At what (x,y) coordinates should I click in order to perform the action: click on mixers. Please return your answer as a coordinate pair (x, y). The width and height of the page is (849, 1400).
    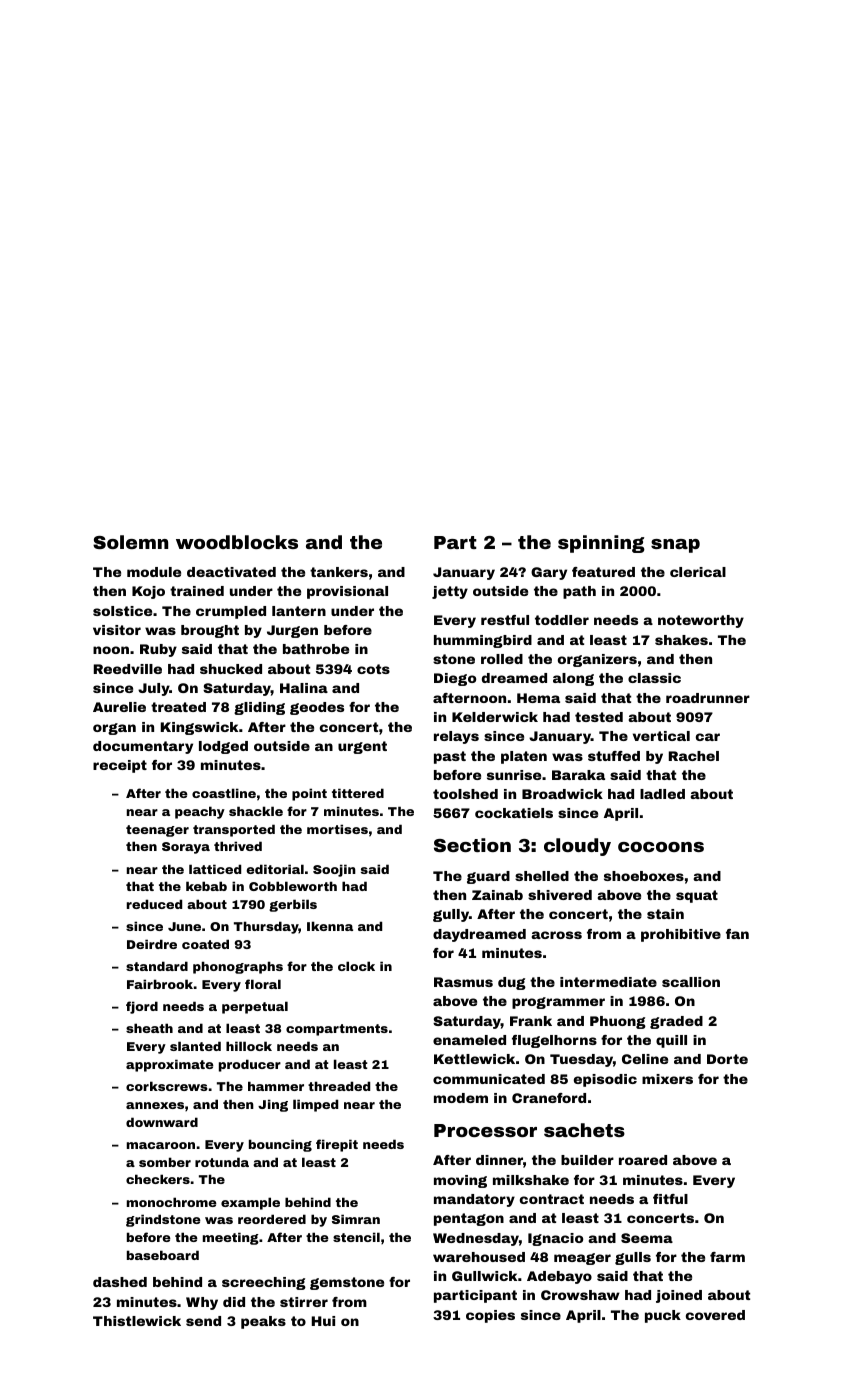
    Looking at the image, I should click on (667, 1079).
